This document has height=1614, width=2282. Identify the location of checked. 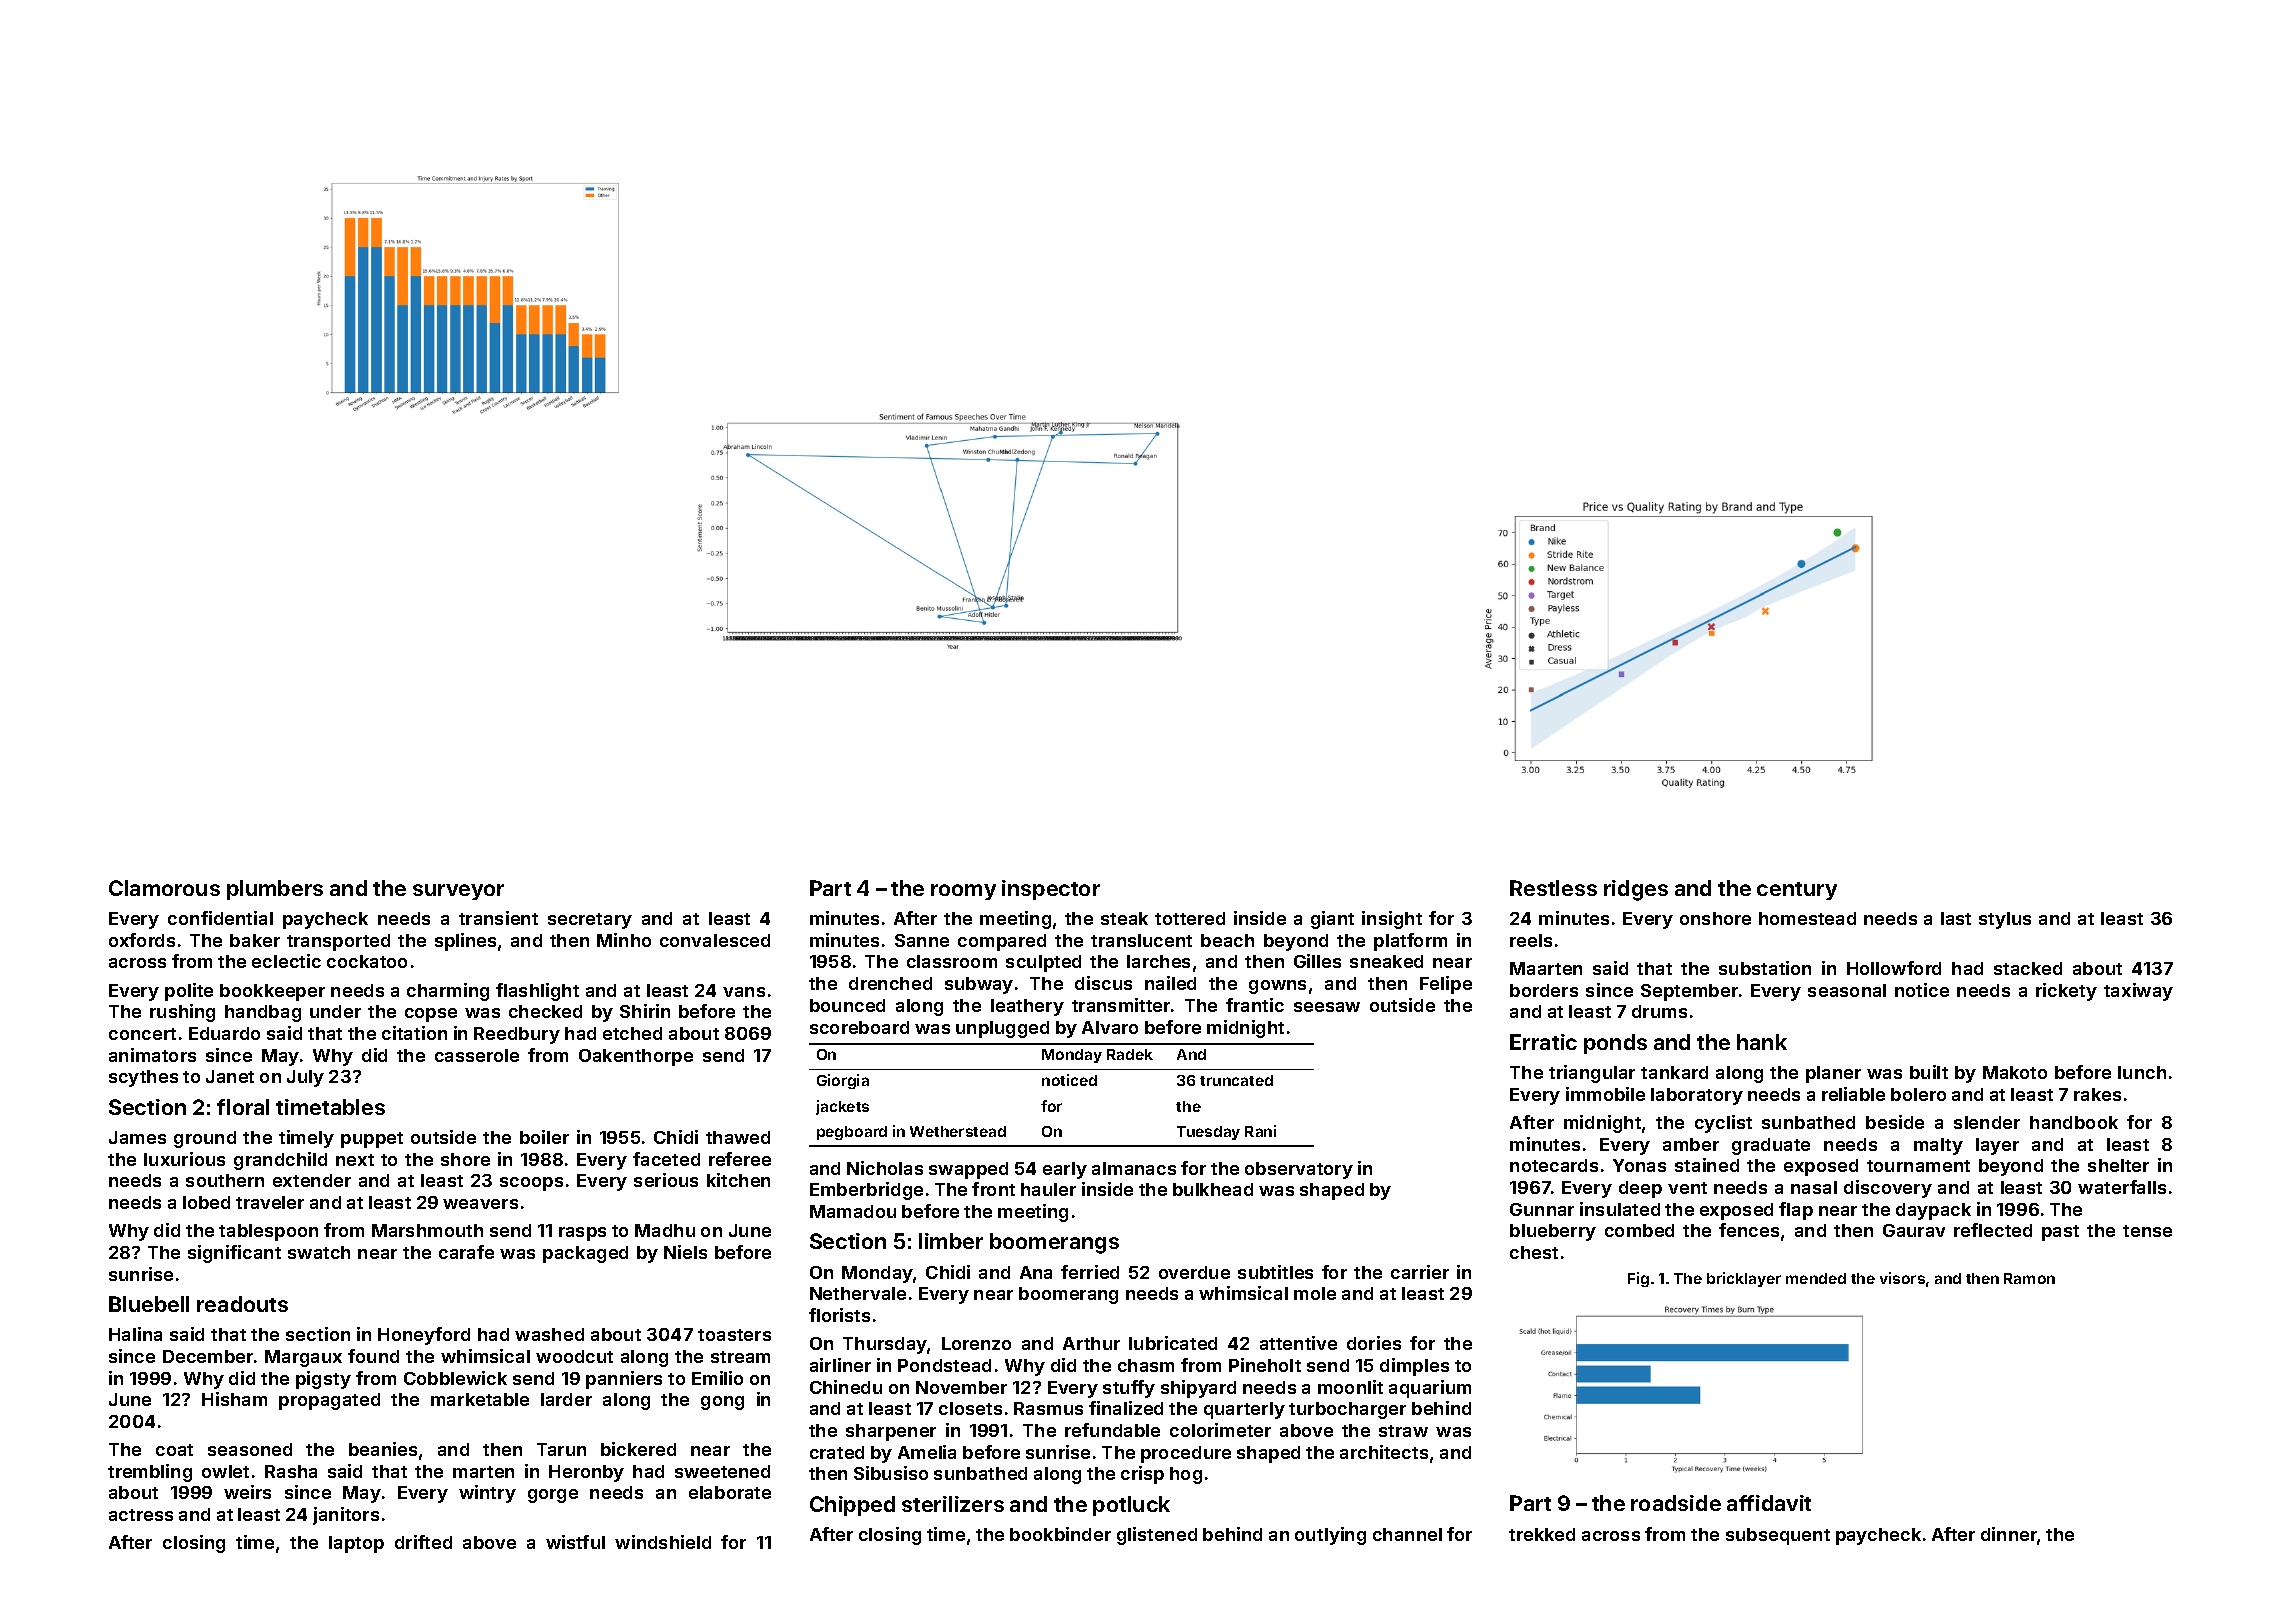
(545, 1011).
